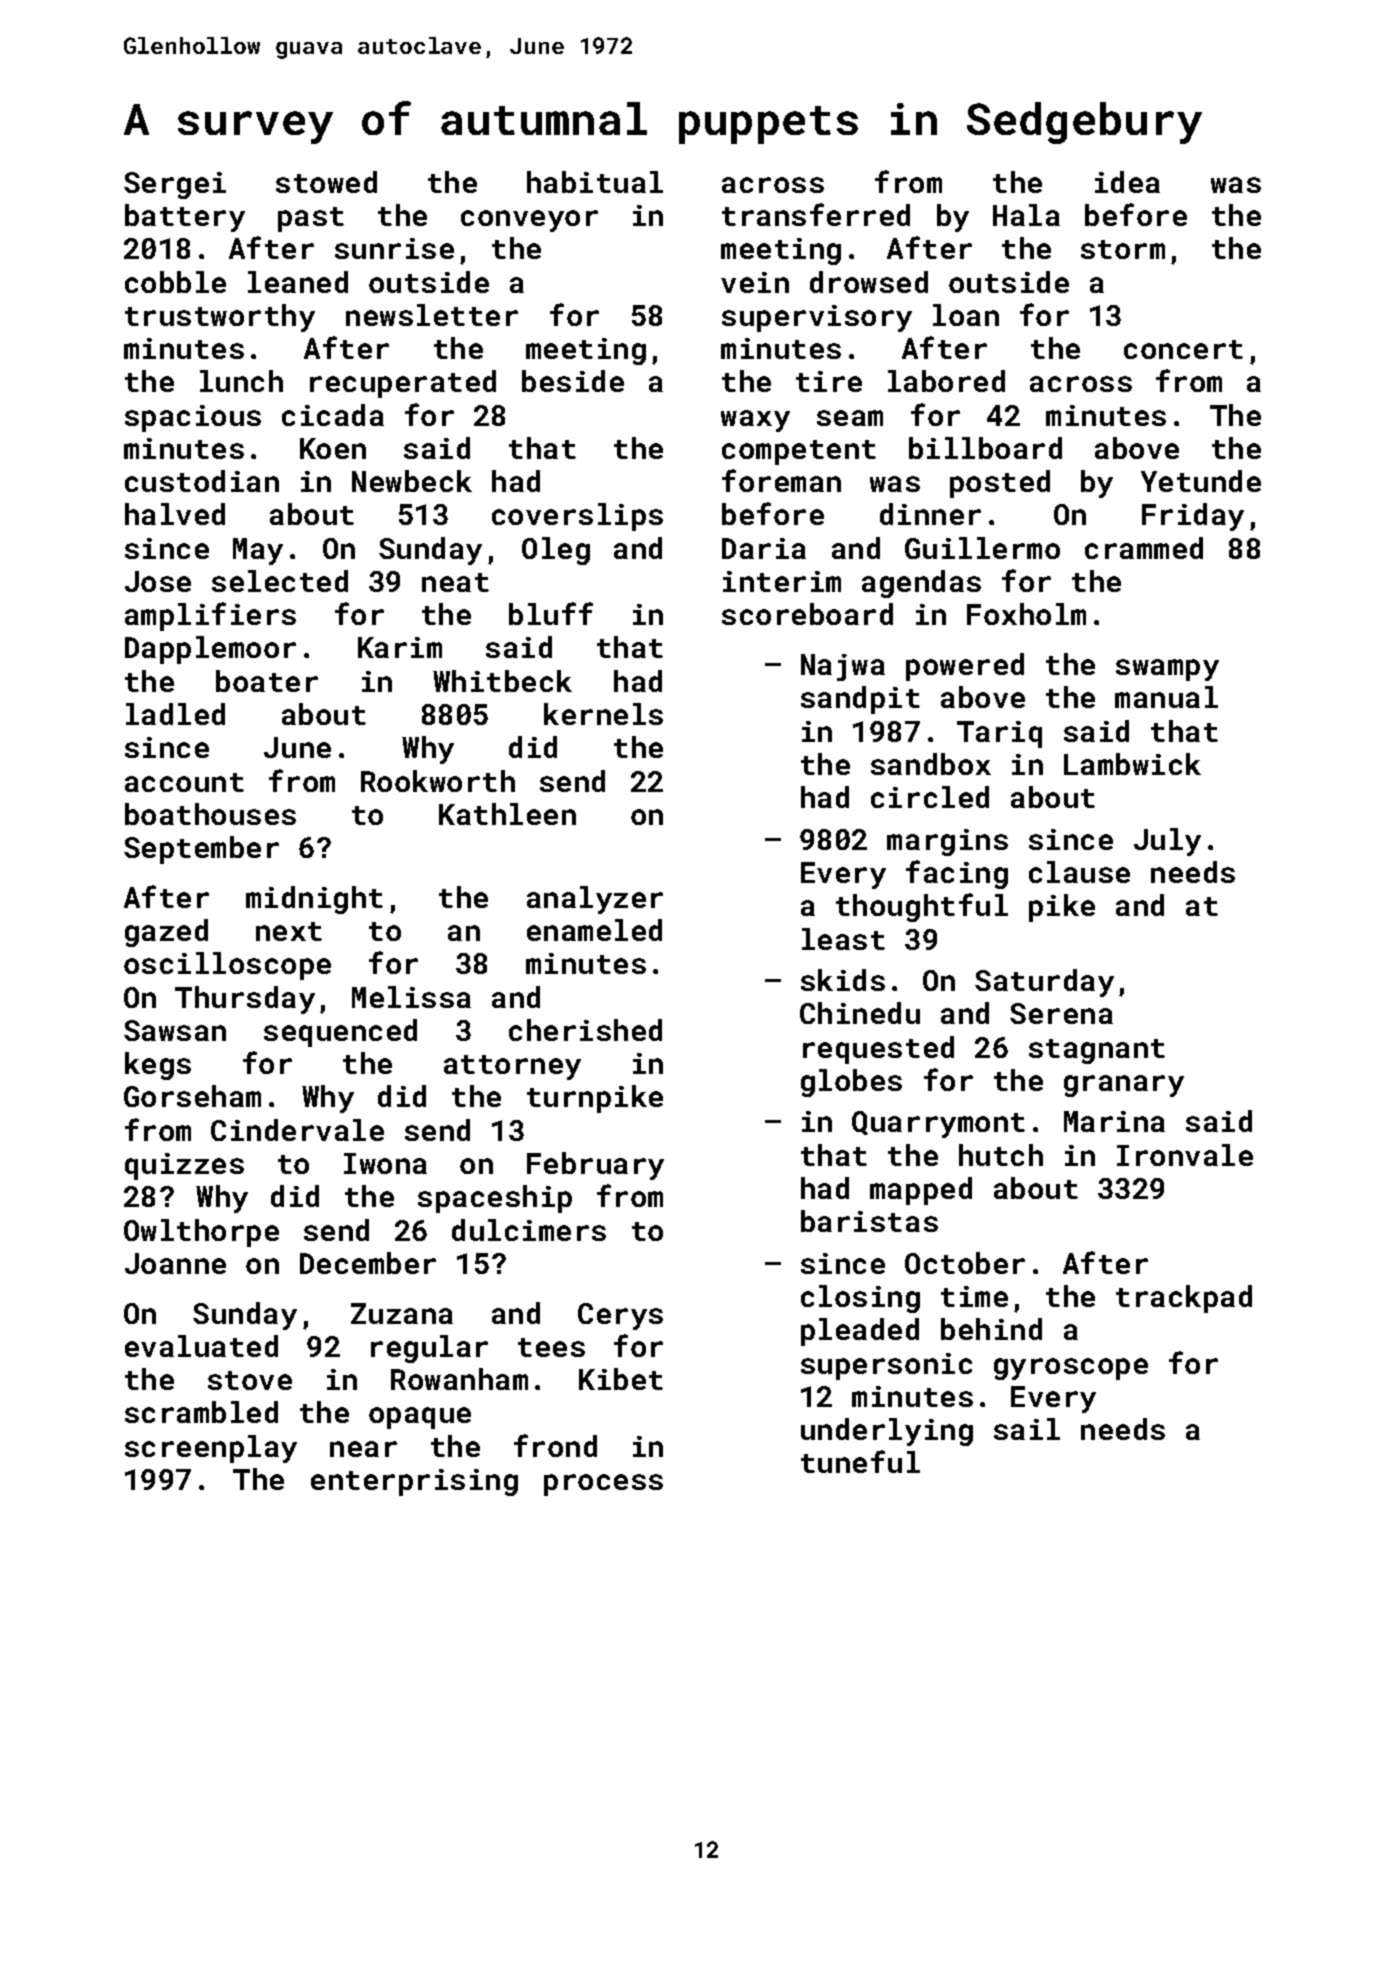  I want to click on trackpad, so click(1184, 1299).
